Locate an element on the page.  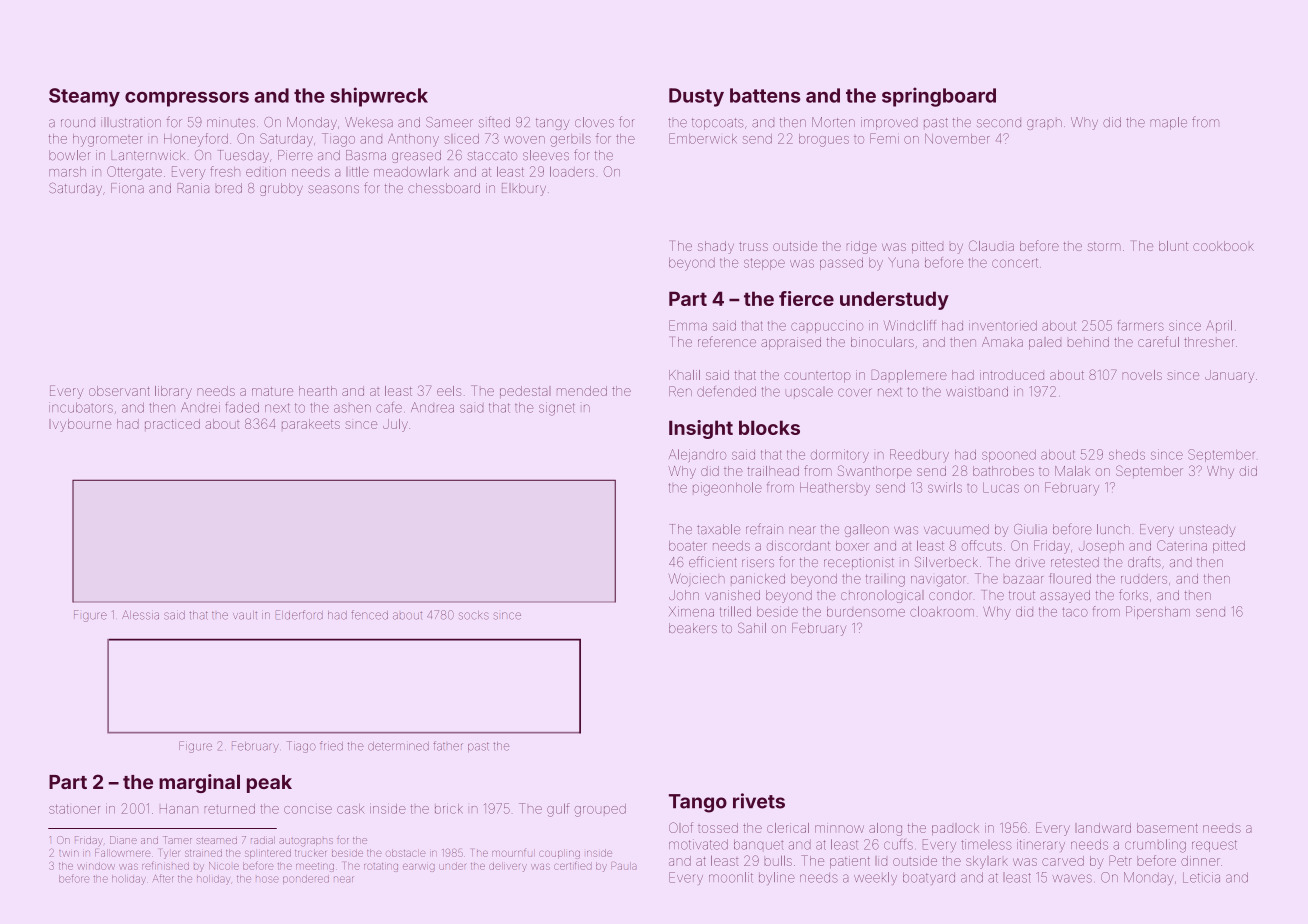
cookbook is located at coordinates (1223, 246).
